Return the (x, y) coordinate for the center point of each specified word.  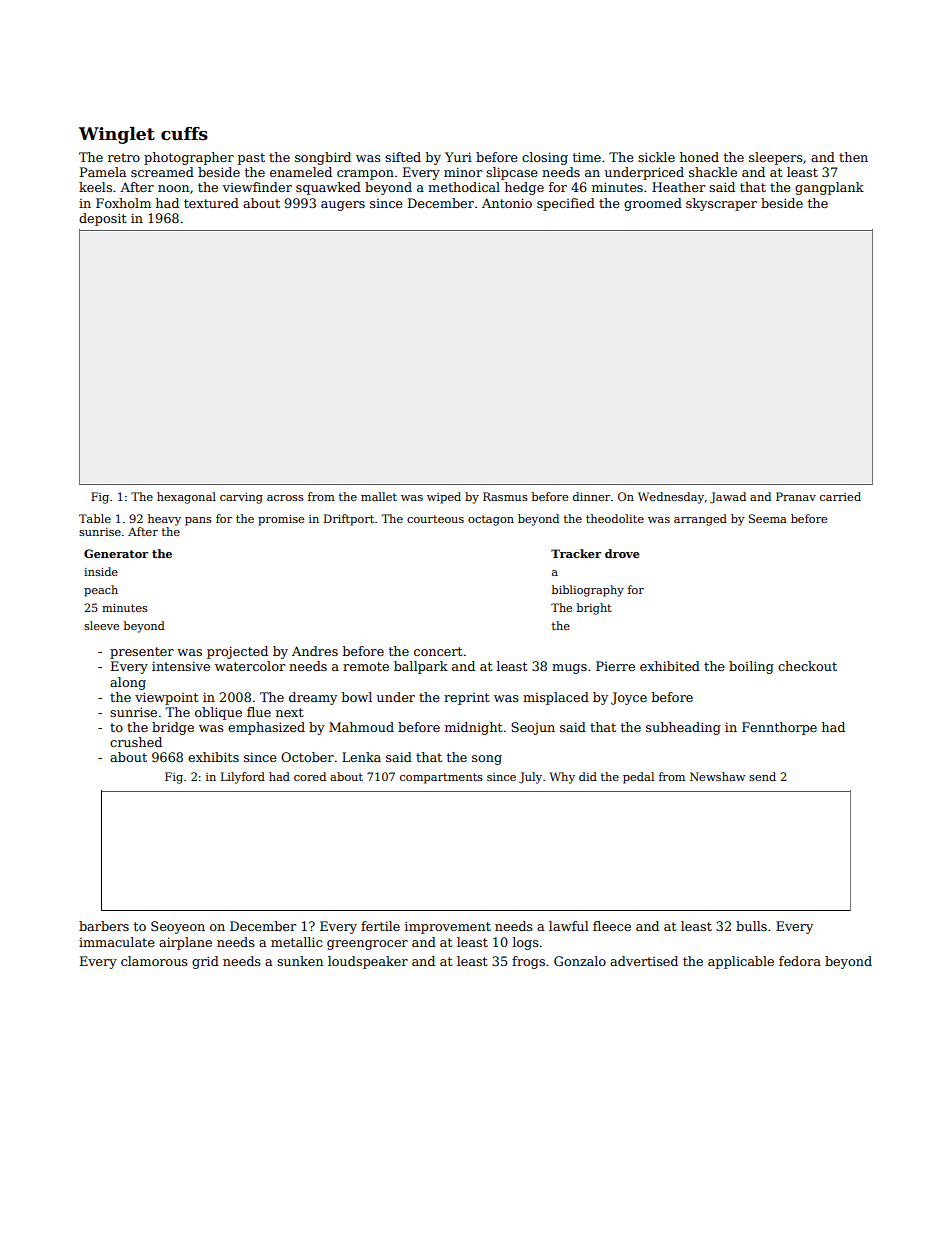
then (853, 157)
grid (205, 962)
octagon (491, 520)
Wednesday (671, 498)
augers (343, 206)
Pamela (103, 172)
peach (101, 591)
